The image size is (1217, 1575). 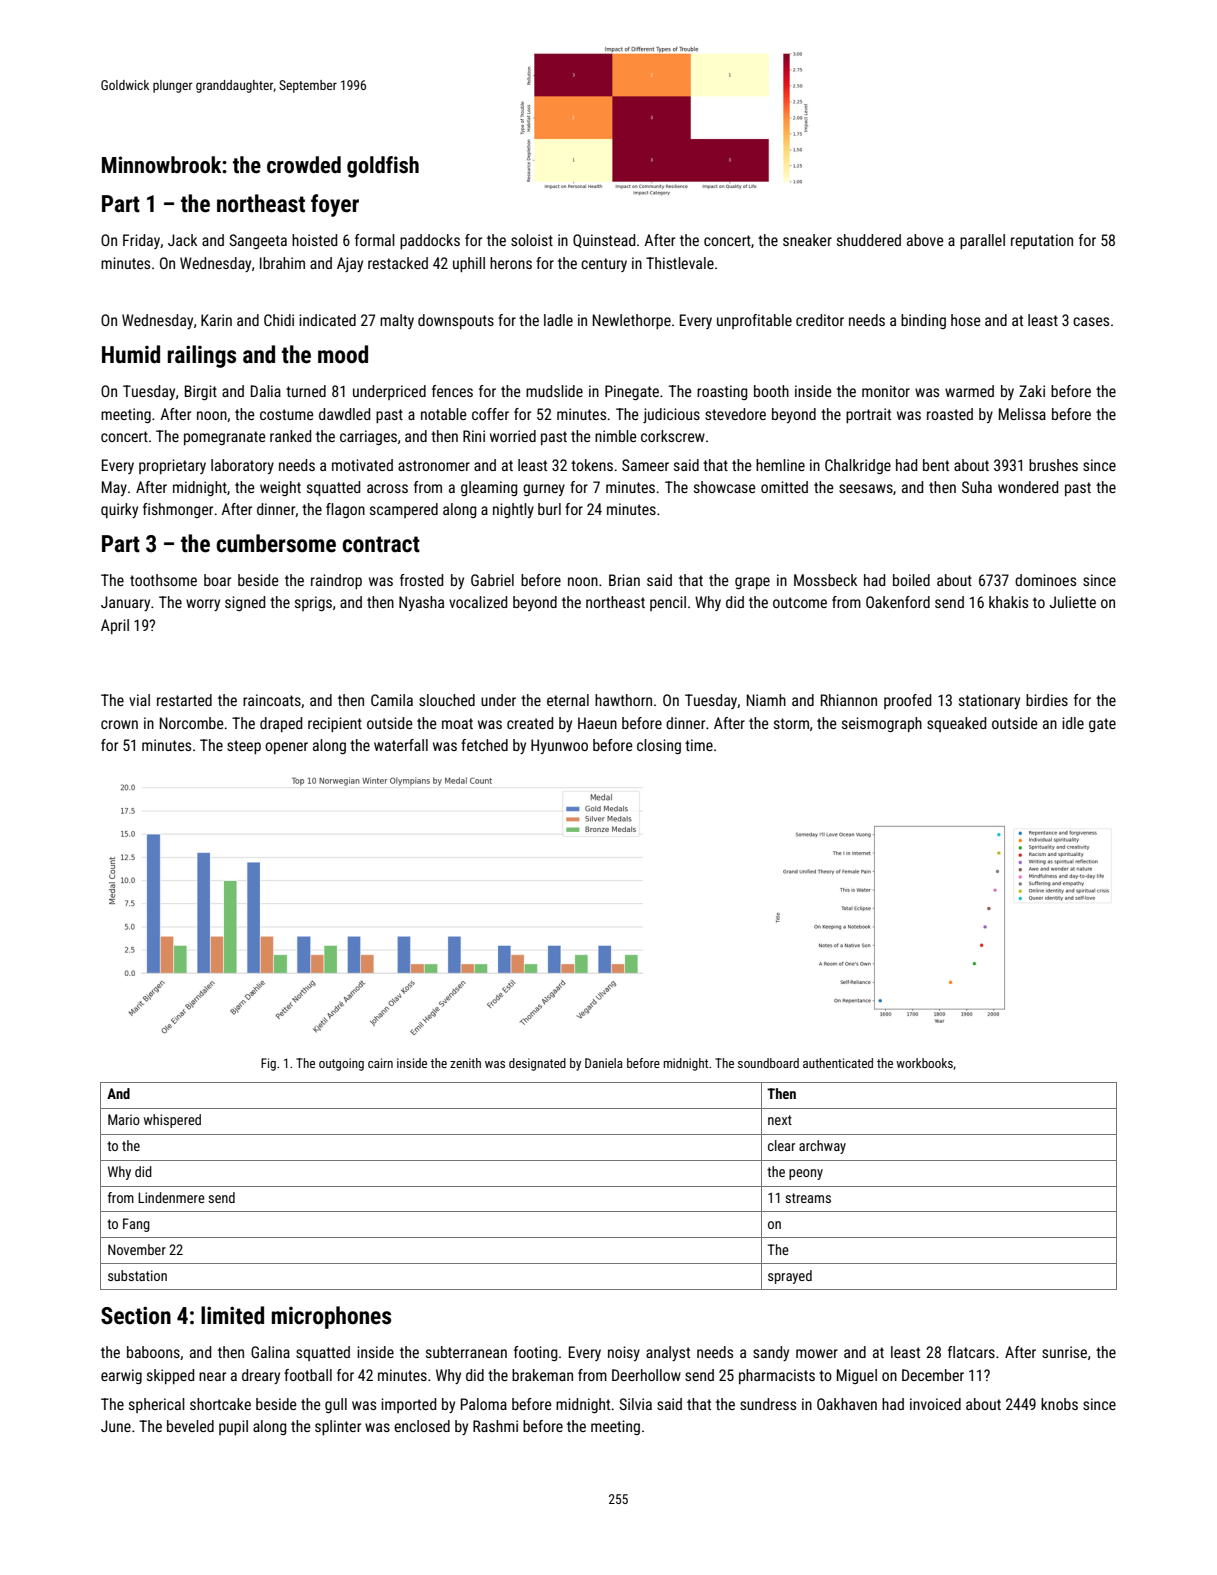 I want to click on worry, so click(x=203, y=605).
